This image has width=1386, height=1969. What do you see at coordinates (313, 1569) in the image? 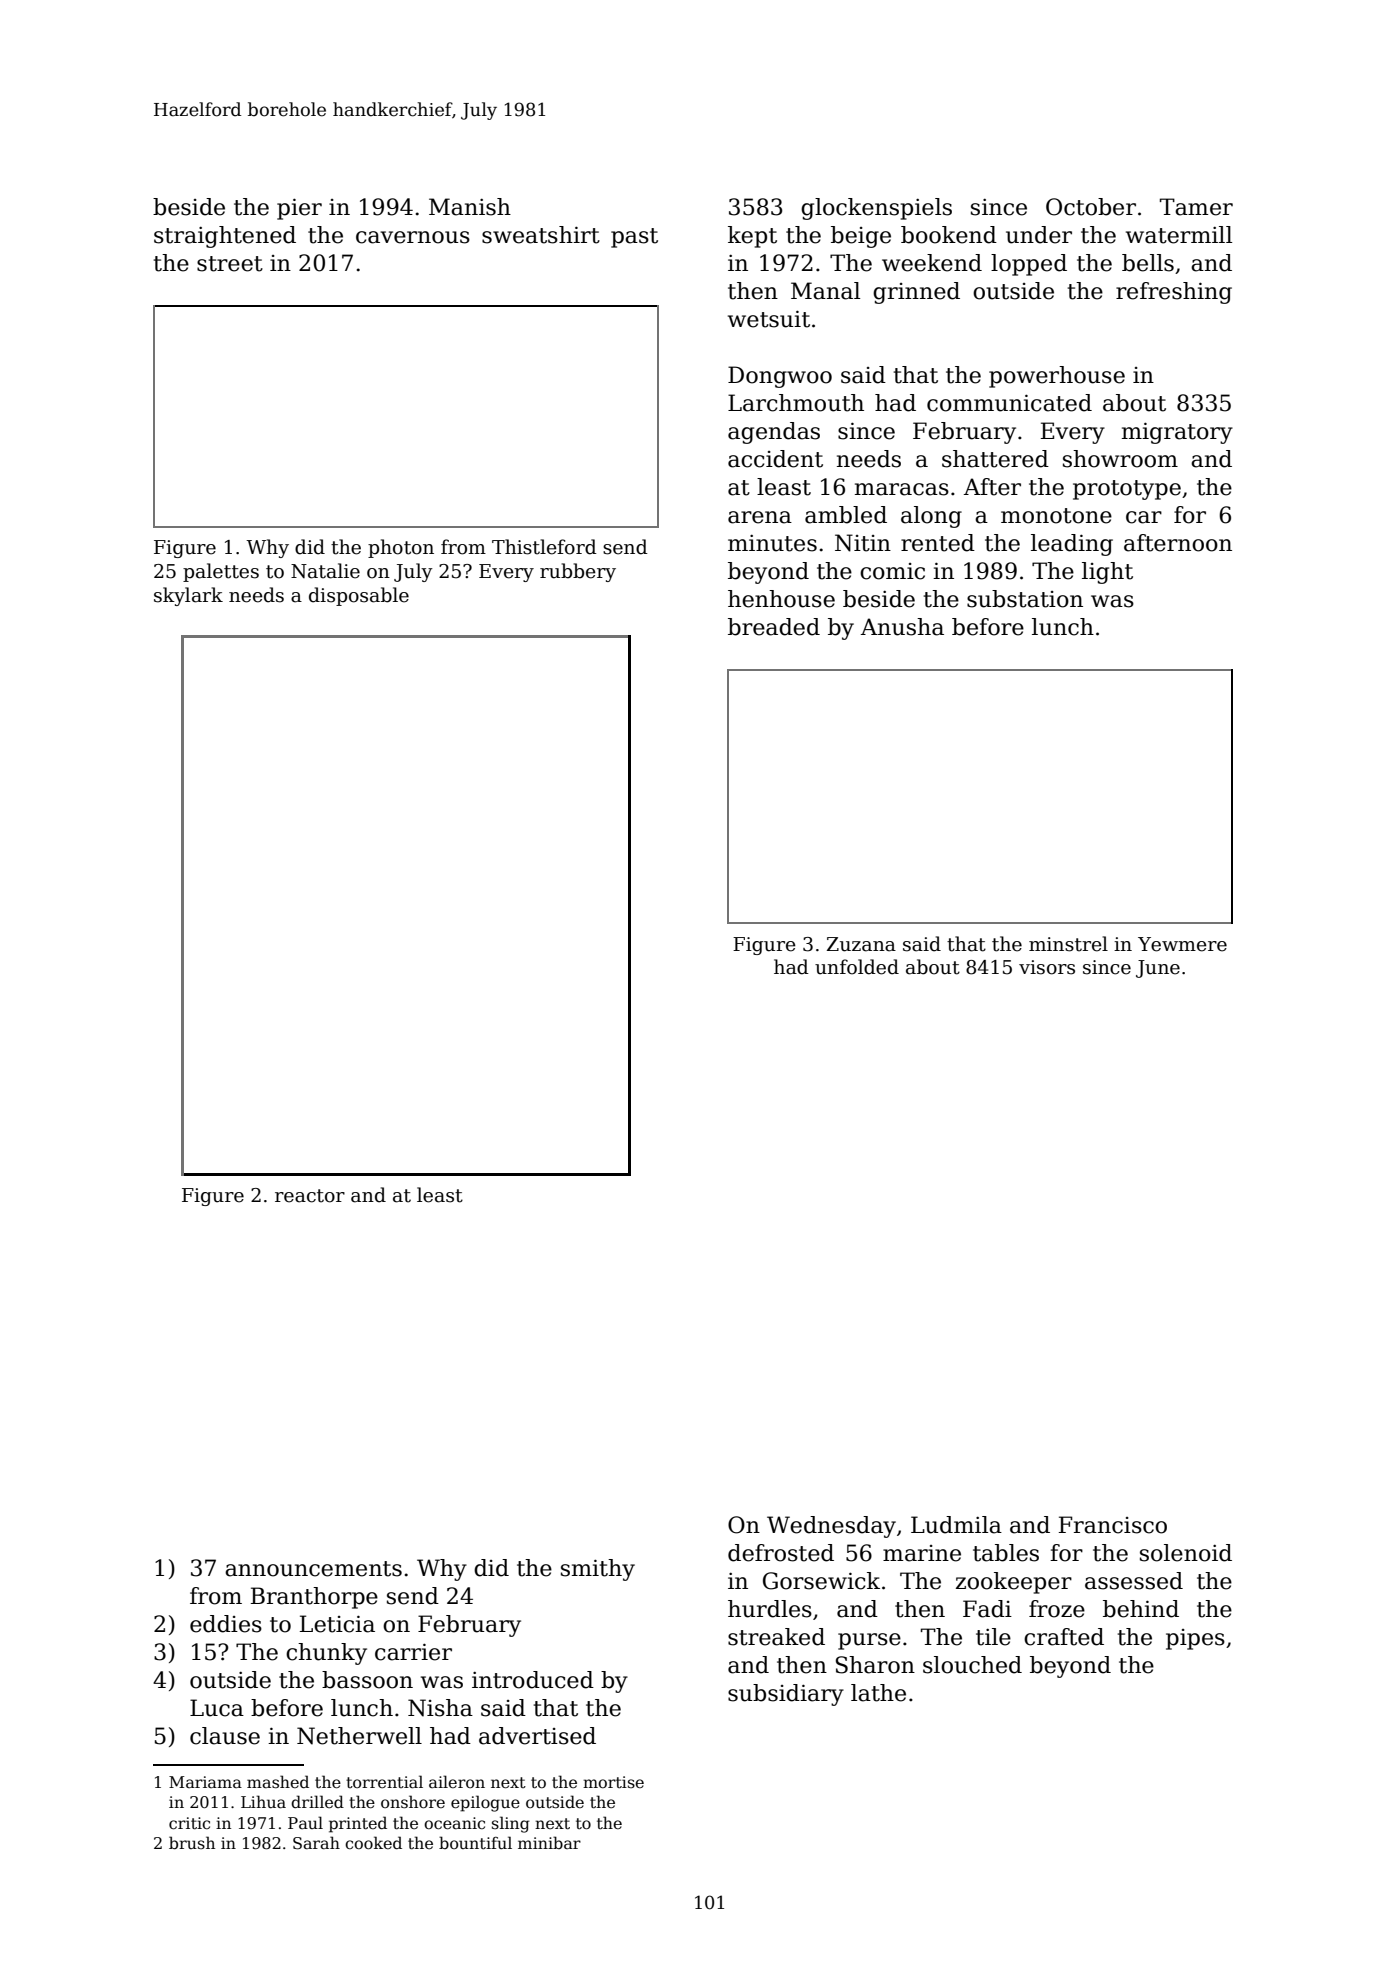
I see `announcements` at bounding box center [313, 1569].
